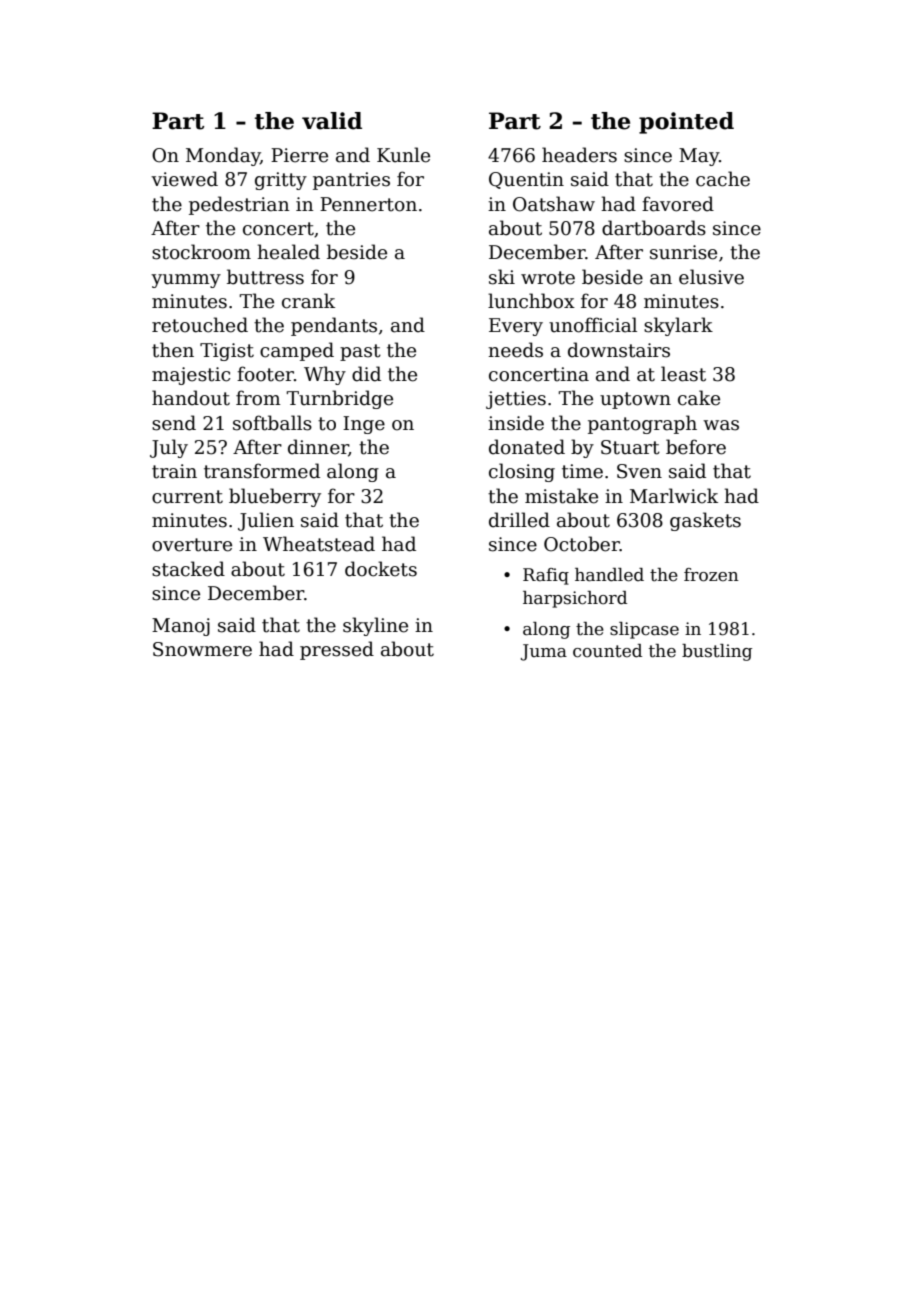 This screenshot has width=924, height=1311. What do you see at coordinates (705, 521) in the screenshot?
I see `gaskets` at bounding box center [705, 521].
